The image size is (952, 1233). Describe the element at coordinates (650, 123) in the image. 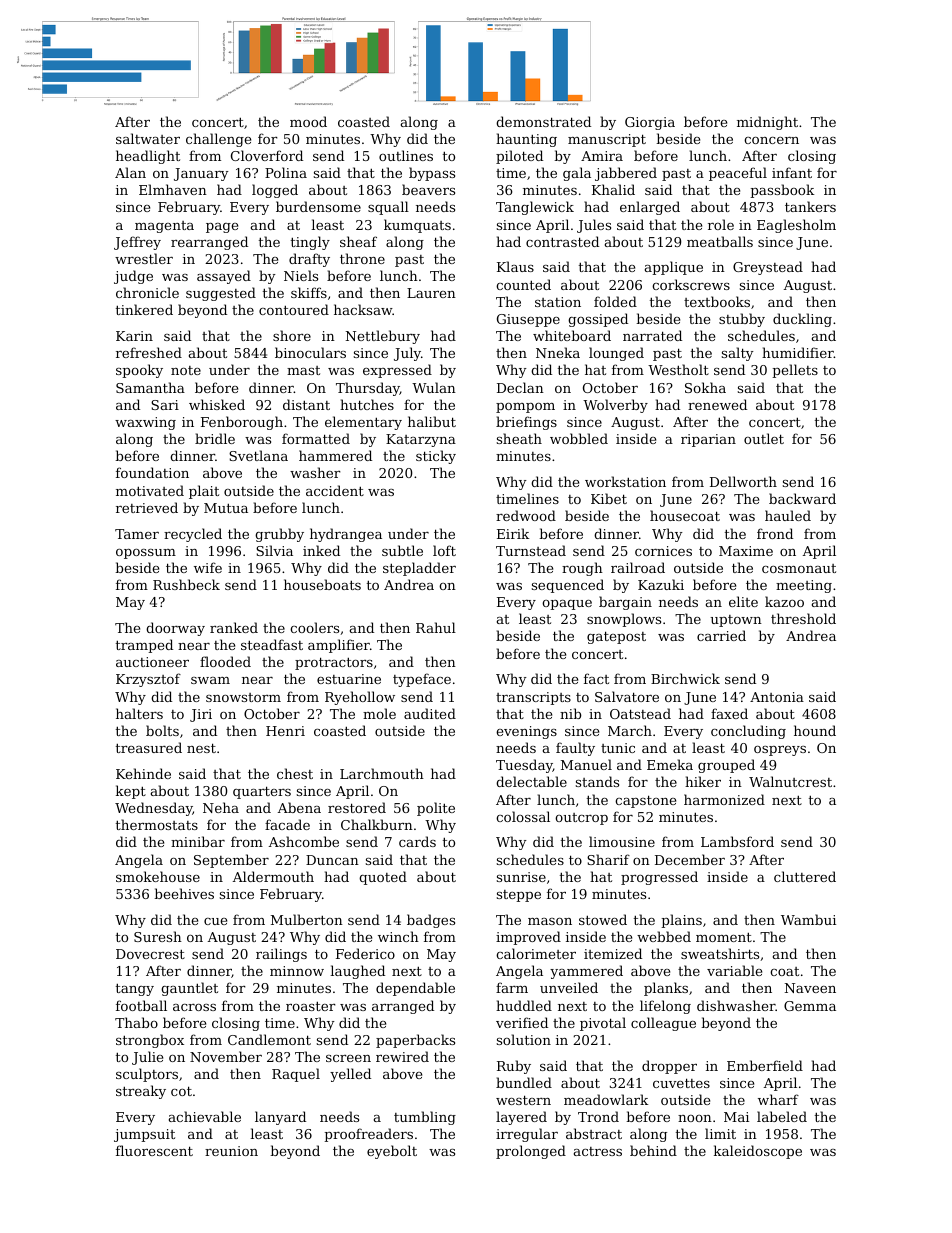

I see `Giorgia` at that location.
